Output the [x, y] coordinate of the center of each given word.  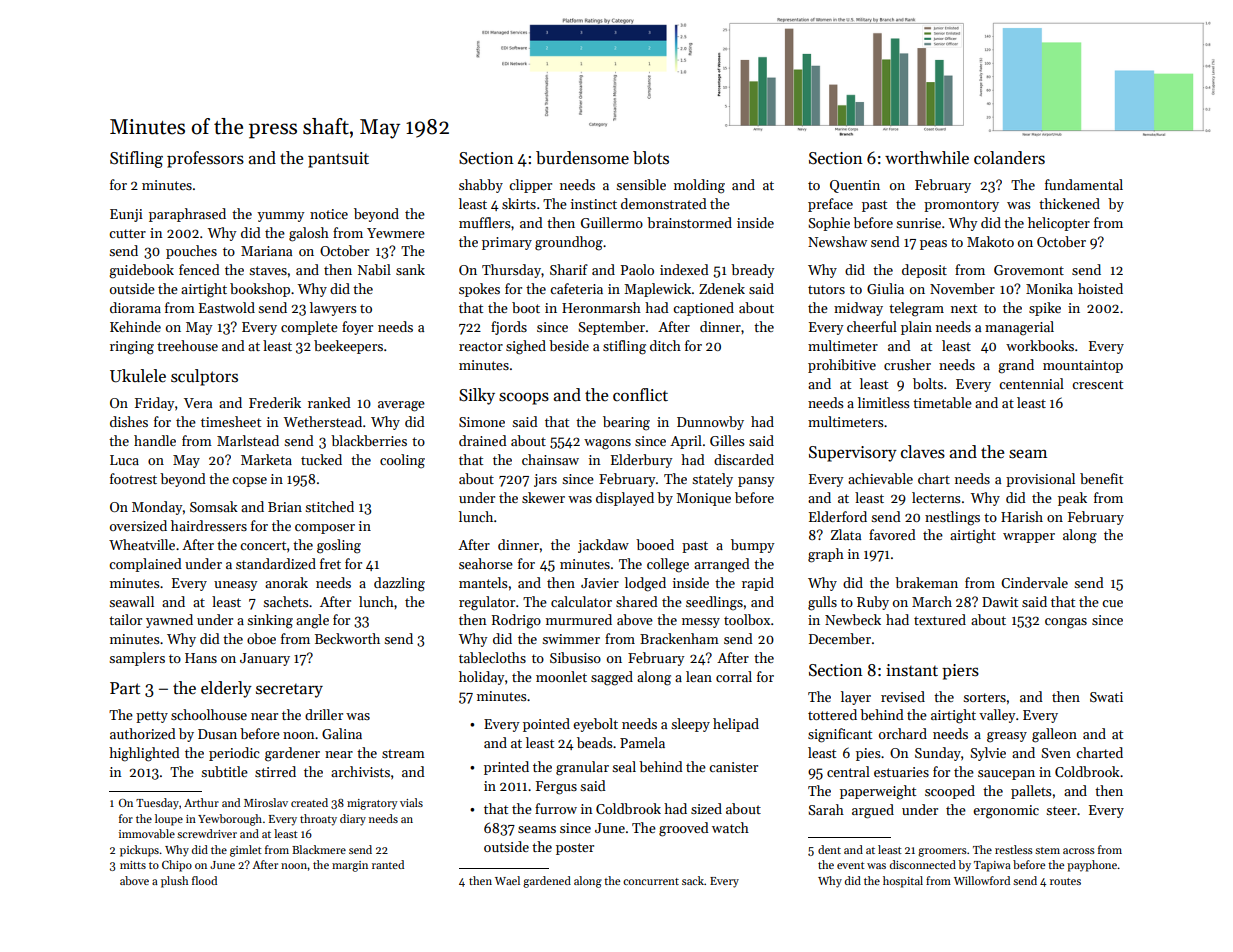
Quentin [855, 186]
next [964, 308]
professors [205, 159]
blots [651, 158]
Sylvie [988, 754]
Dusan [217, 734]
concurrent [651, 881]
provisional [1040, 480]
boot [526, 307]
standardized [276, 563]
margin [350, 866]
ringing [132, 348]
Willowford [982, 880]
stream [403, 753]
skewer [543, 497]
